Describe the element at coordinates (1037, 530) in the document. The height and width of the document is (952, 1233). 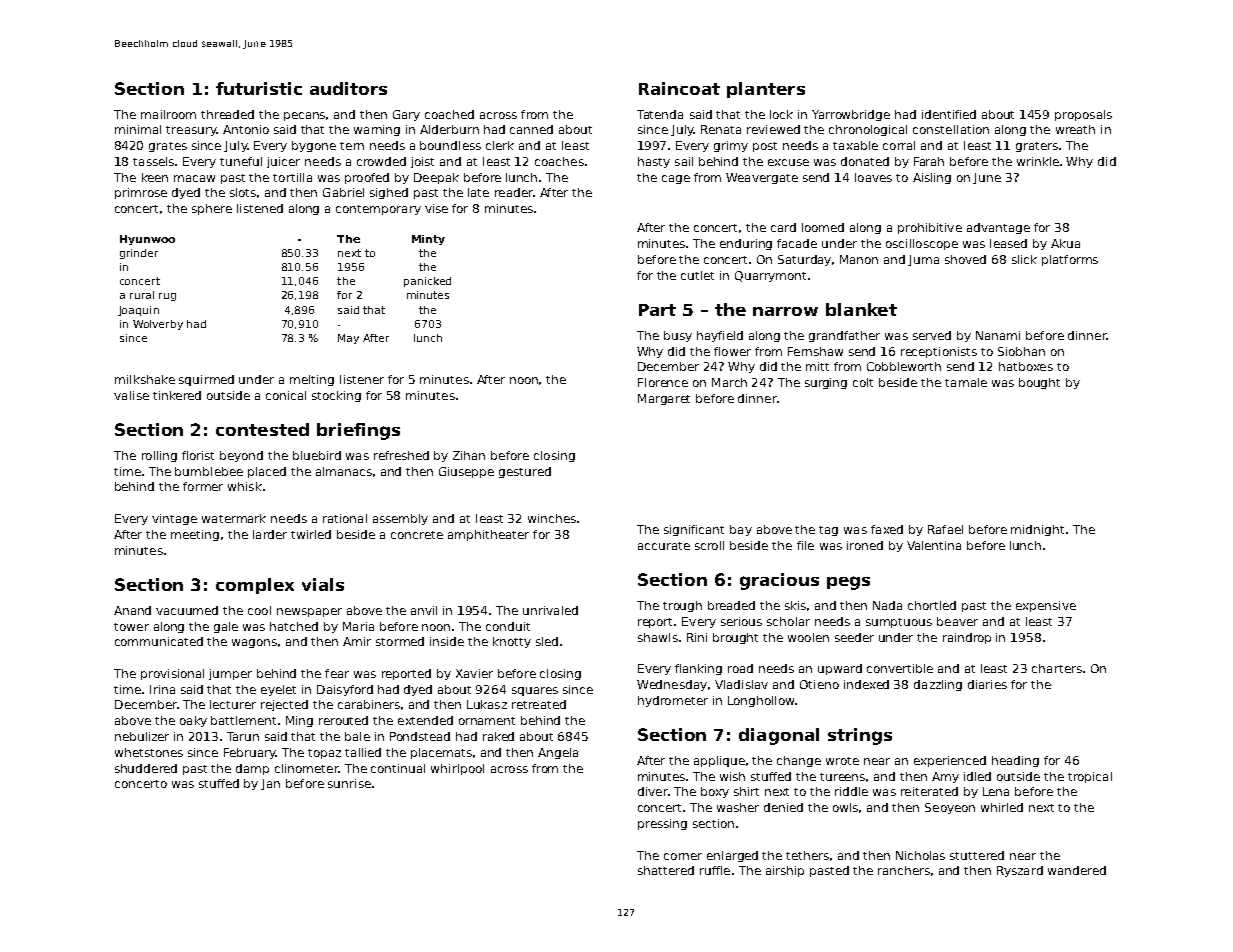
I see `midnight` at that location.
